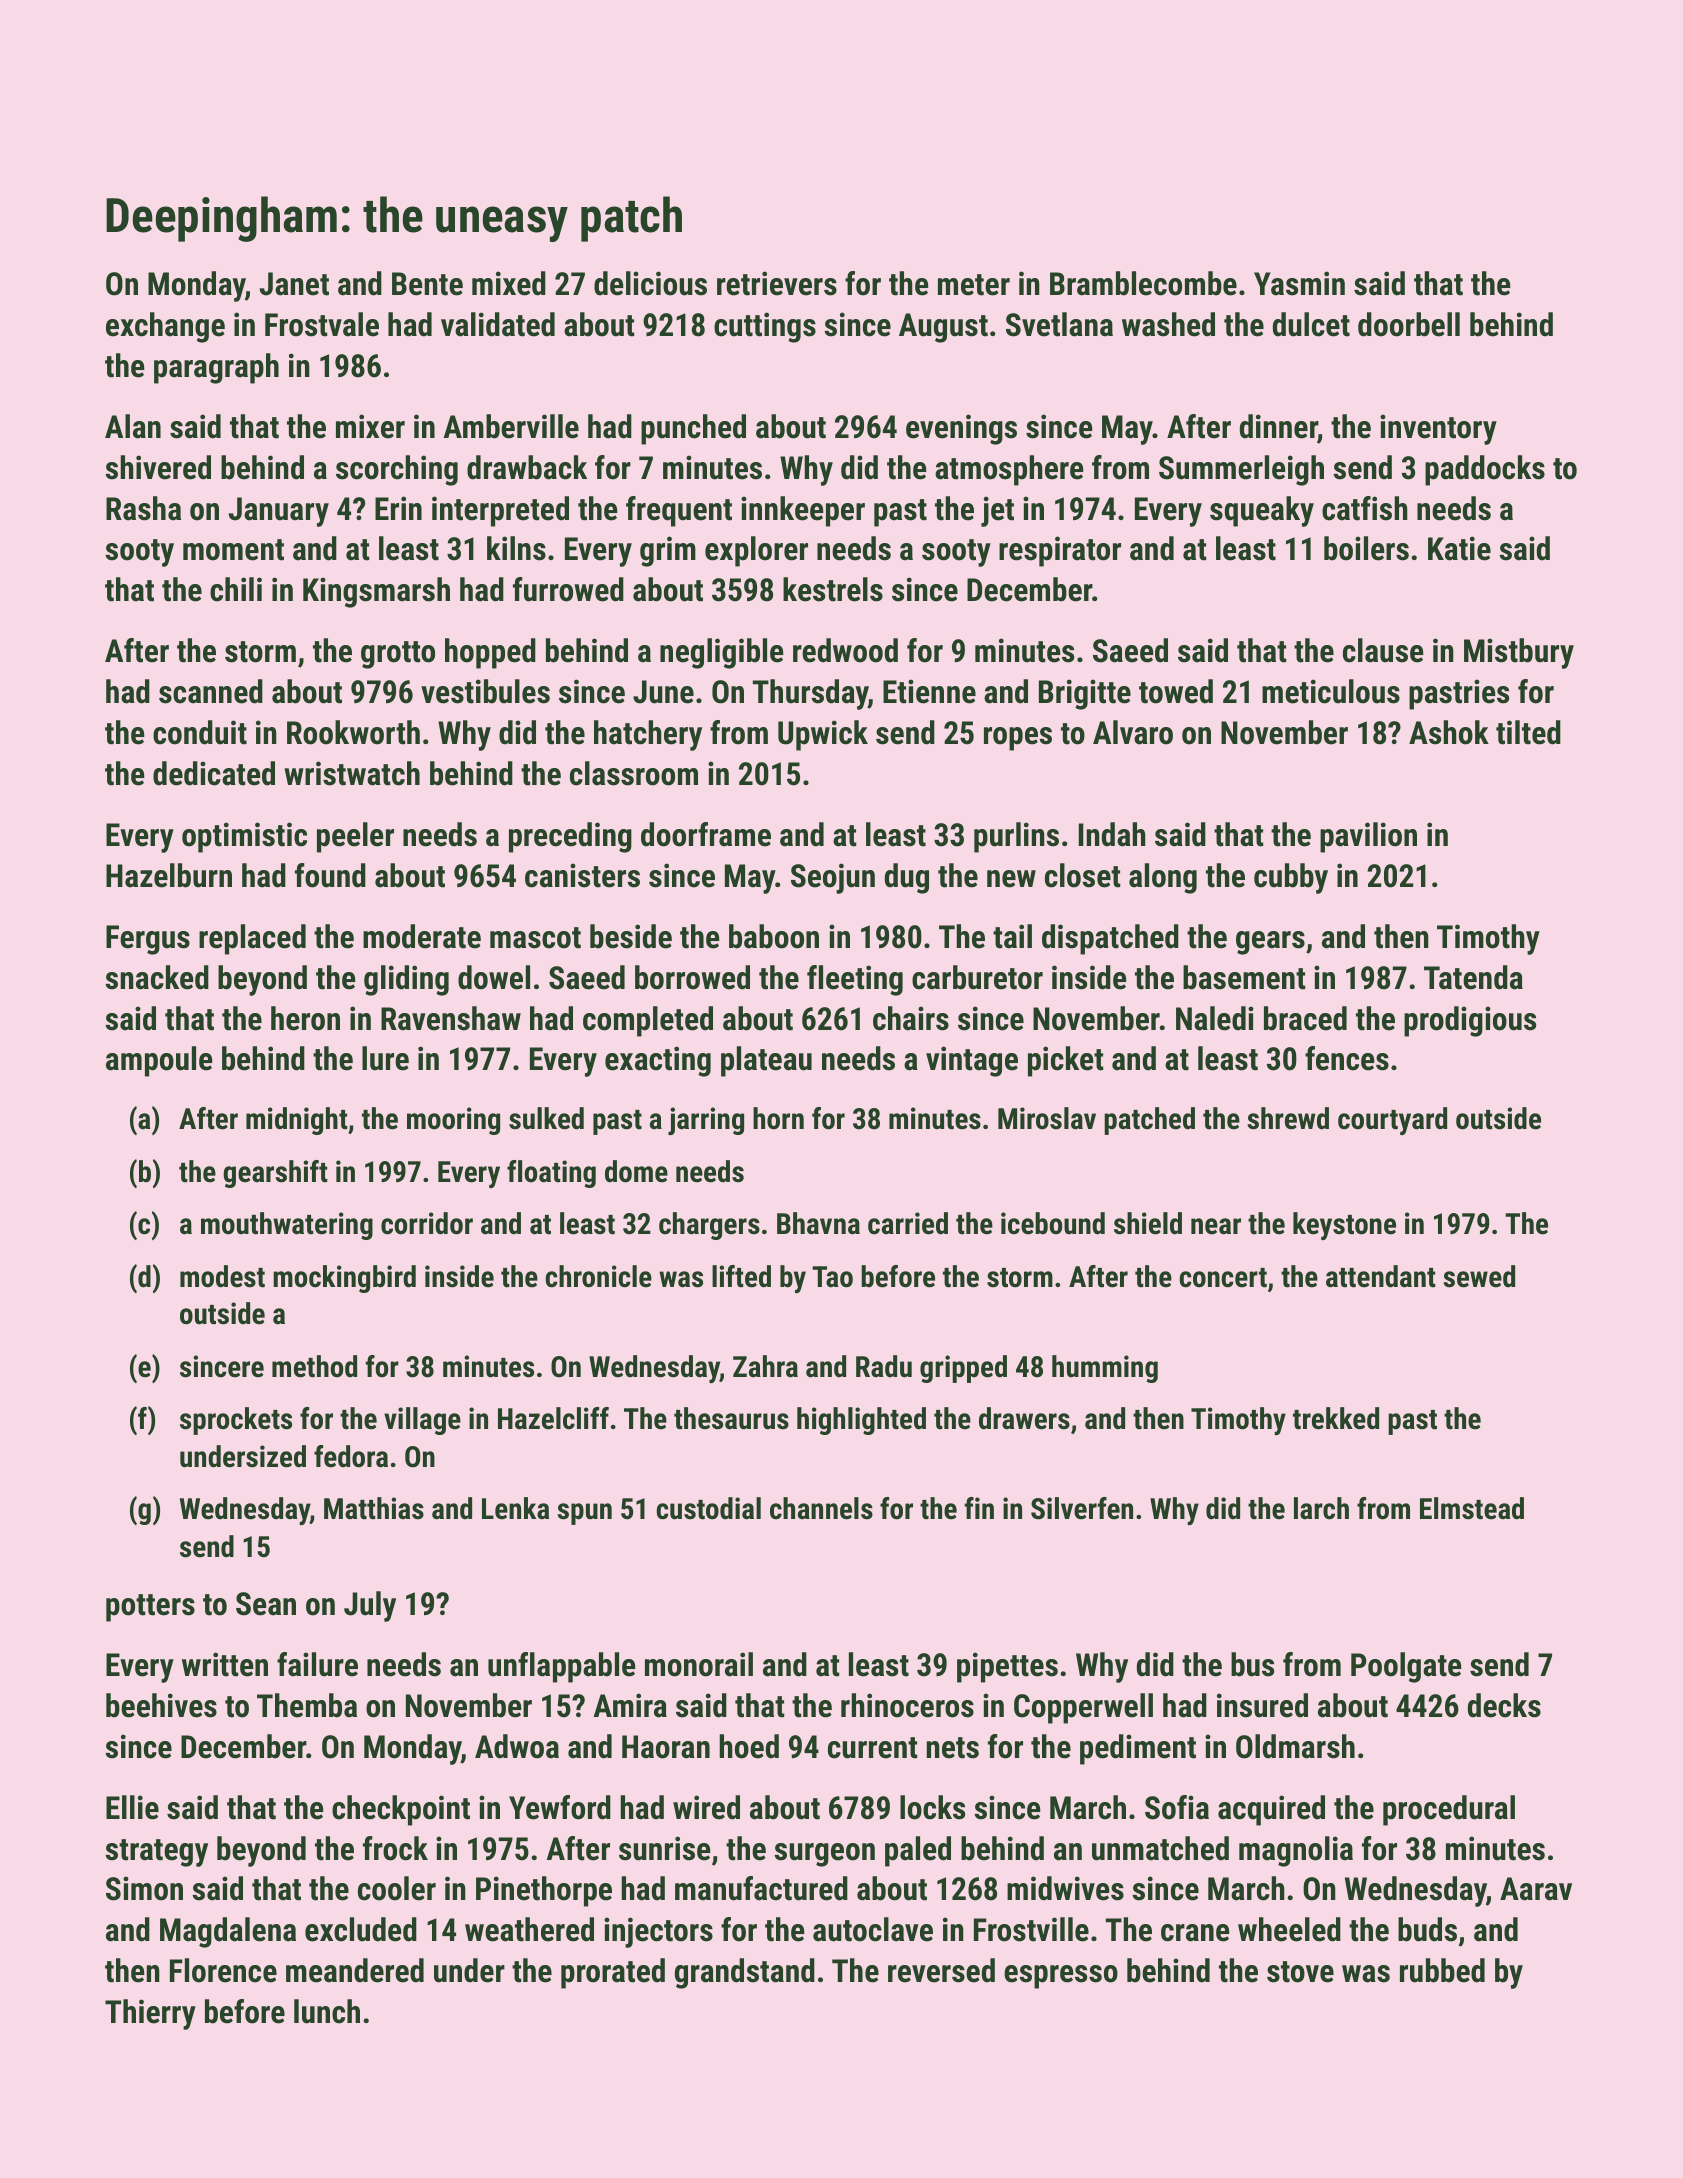  Describe the element at coordinates (908, 1223) in the screenshot. I see `carried` at that location.
